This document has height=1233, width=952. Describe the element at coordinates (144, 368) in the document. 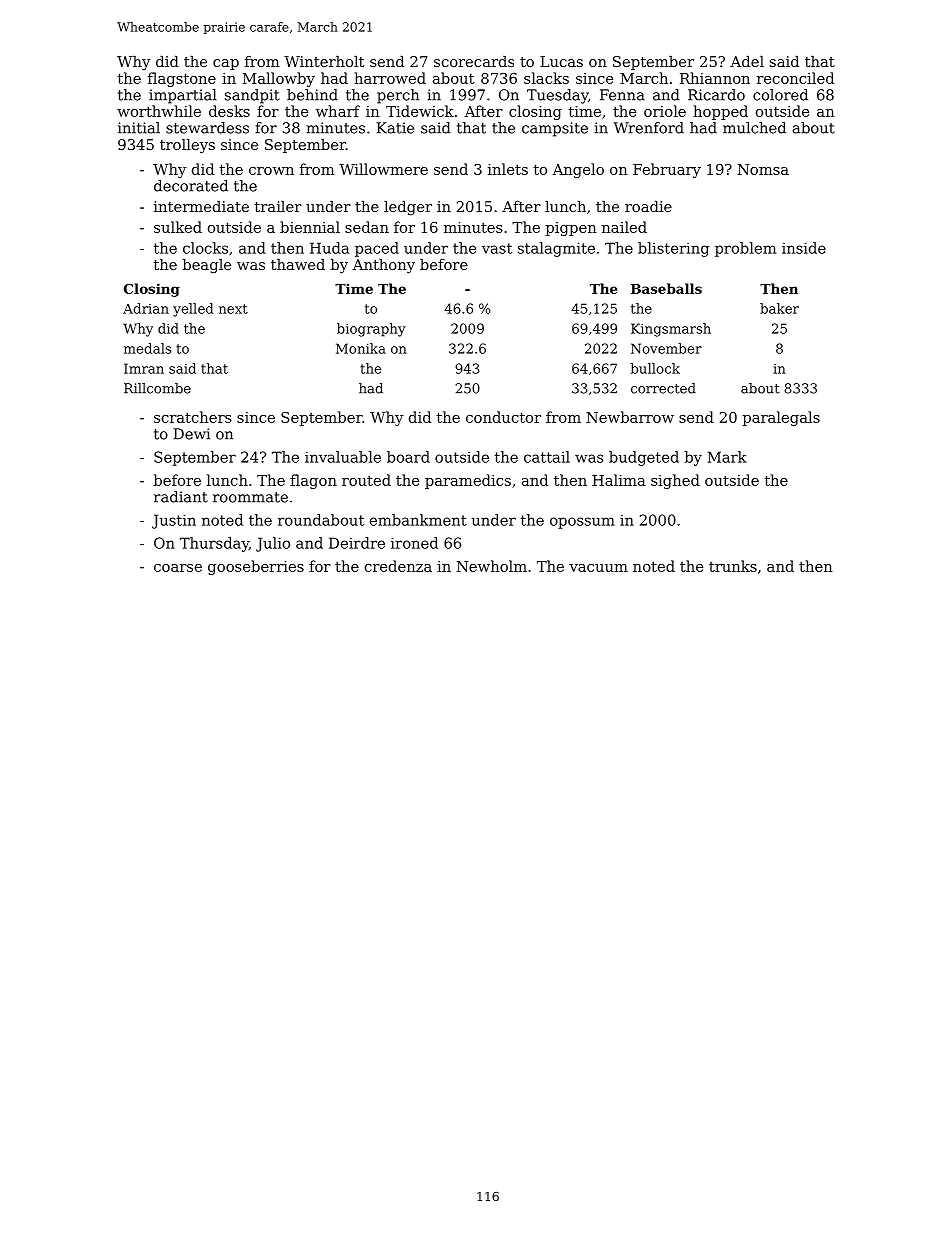

I see `Imran` at that location.
